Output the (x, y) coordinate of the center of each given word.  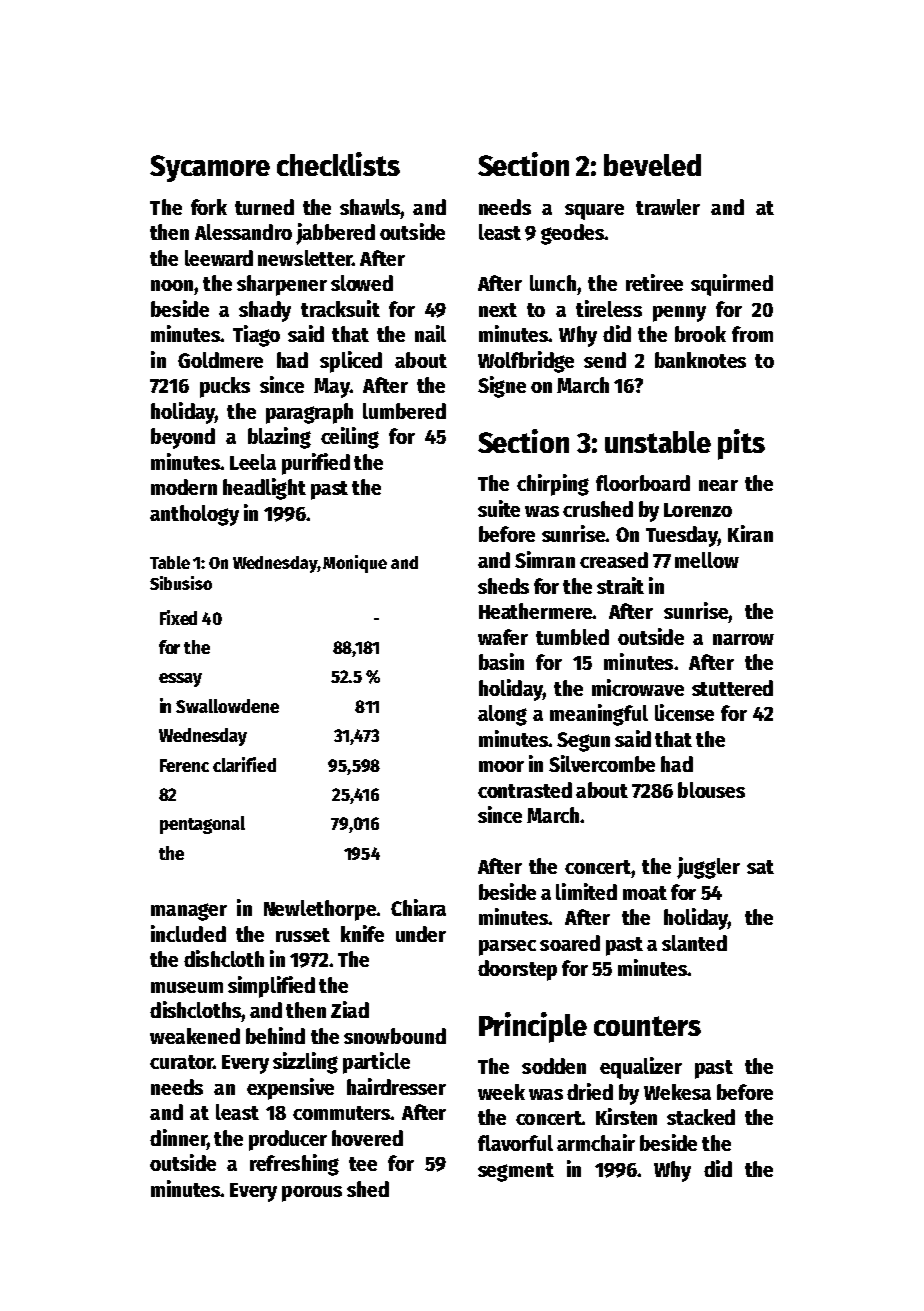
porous (312, 1194)
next (498, 310)
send (605, 360)
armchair (596, 1142)
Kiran (750, 533)
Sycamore (210, 168)
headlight (264, 489)
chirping (553, 485)
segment (516, 1172)
